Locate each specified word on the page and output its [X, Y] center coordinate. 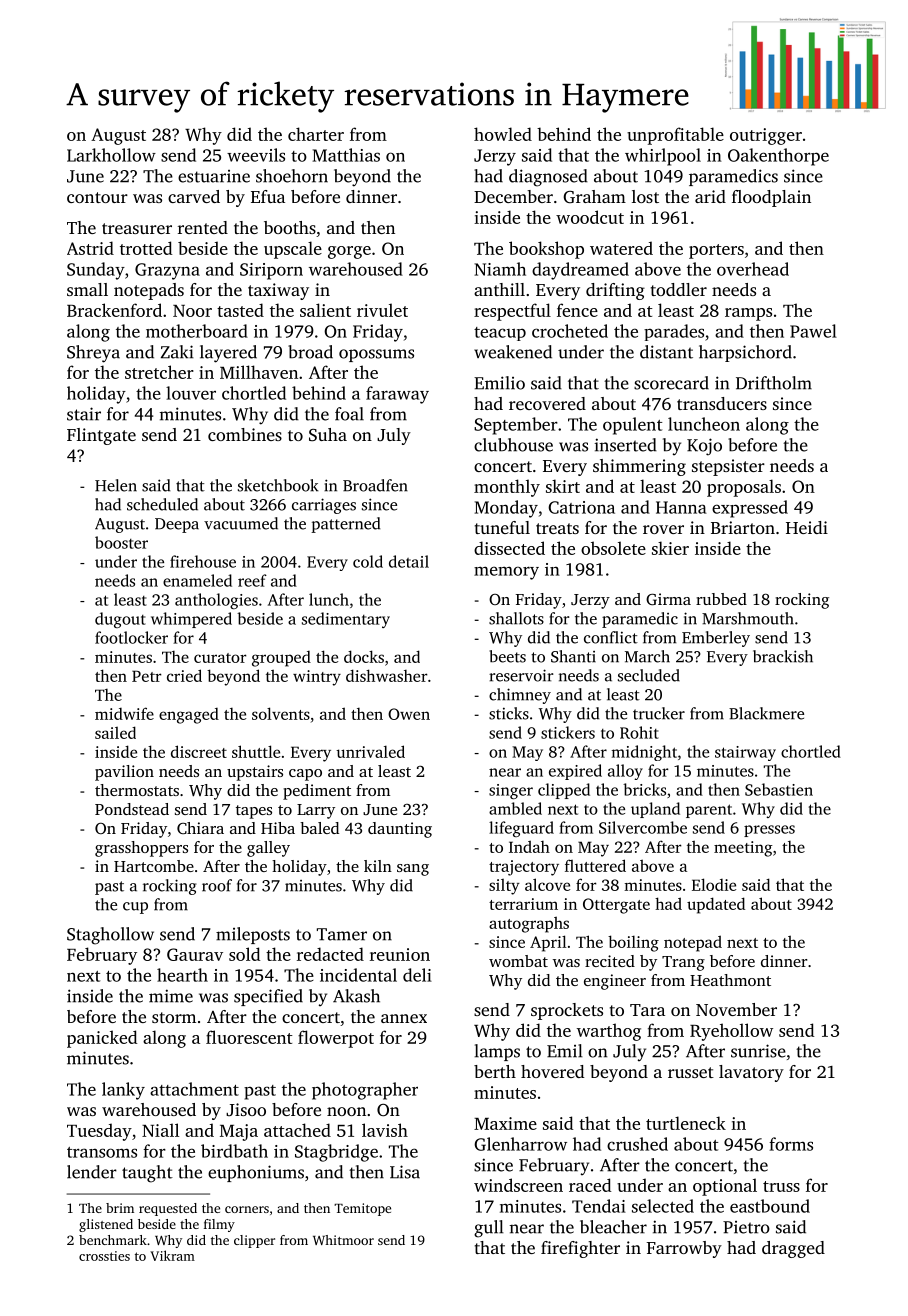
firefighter [580, 1249]
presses [769, 831]
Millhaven [259, 372]
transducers [722, 403]
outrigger [766, 136]
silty [504, 887]
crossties [104, 1256]
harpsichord [745, 353]
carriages [324, 506]
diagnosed [548, 178]
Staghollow [110, 936]
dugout [120, 620]
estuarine [214, 176]
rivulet [382, 310]
